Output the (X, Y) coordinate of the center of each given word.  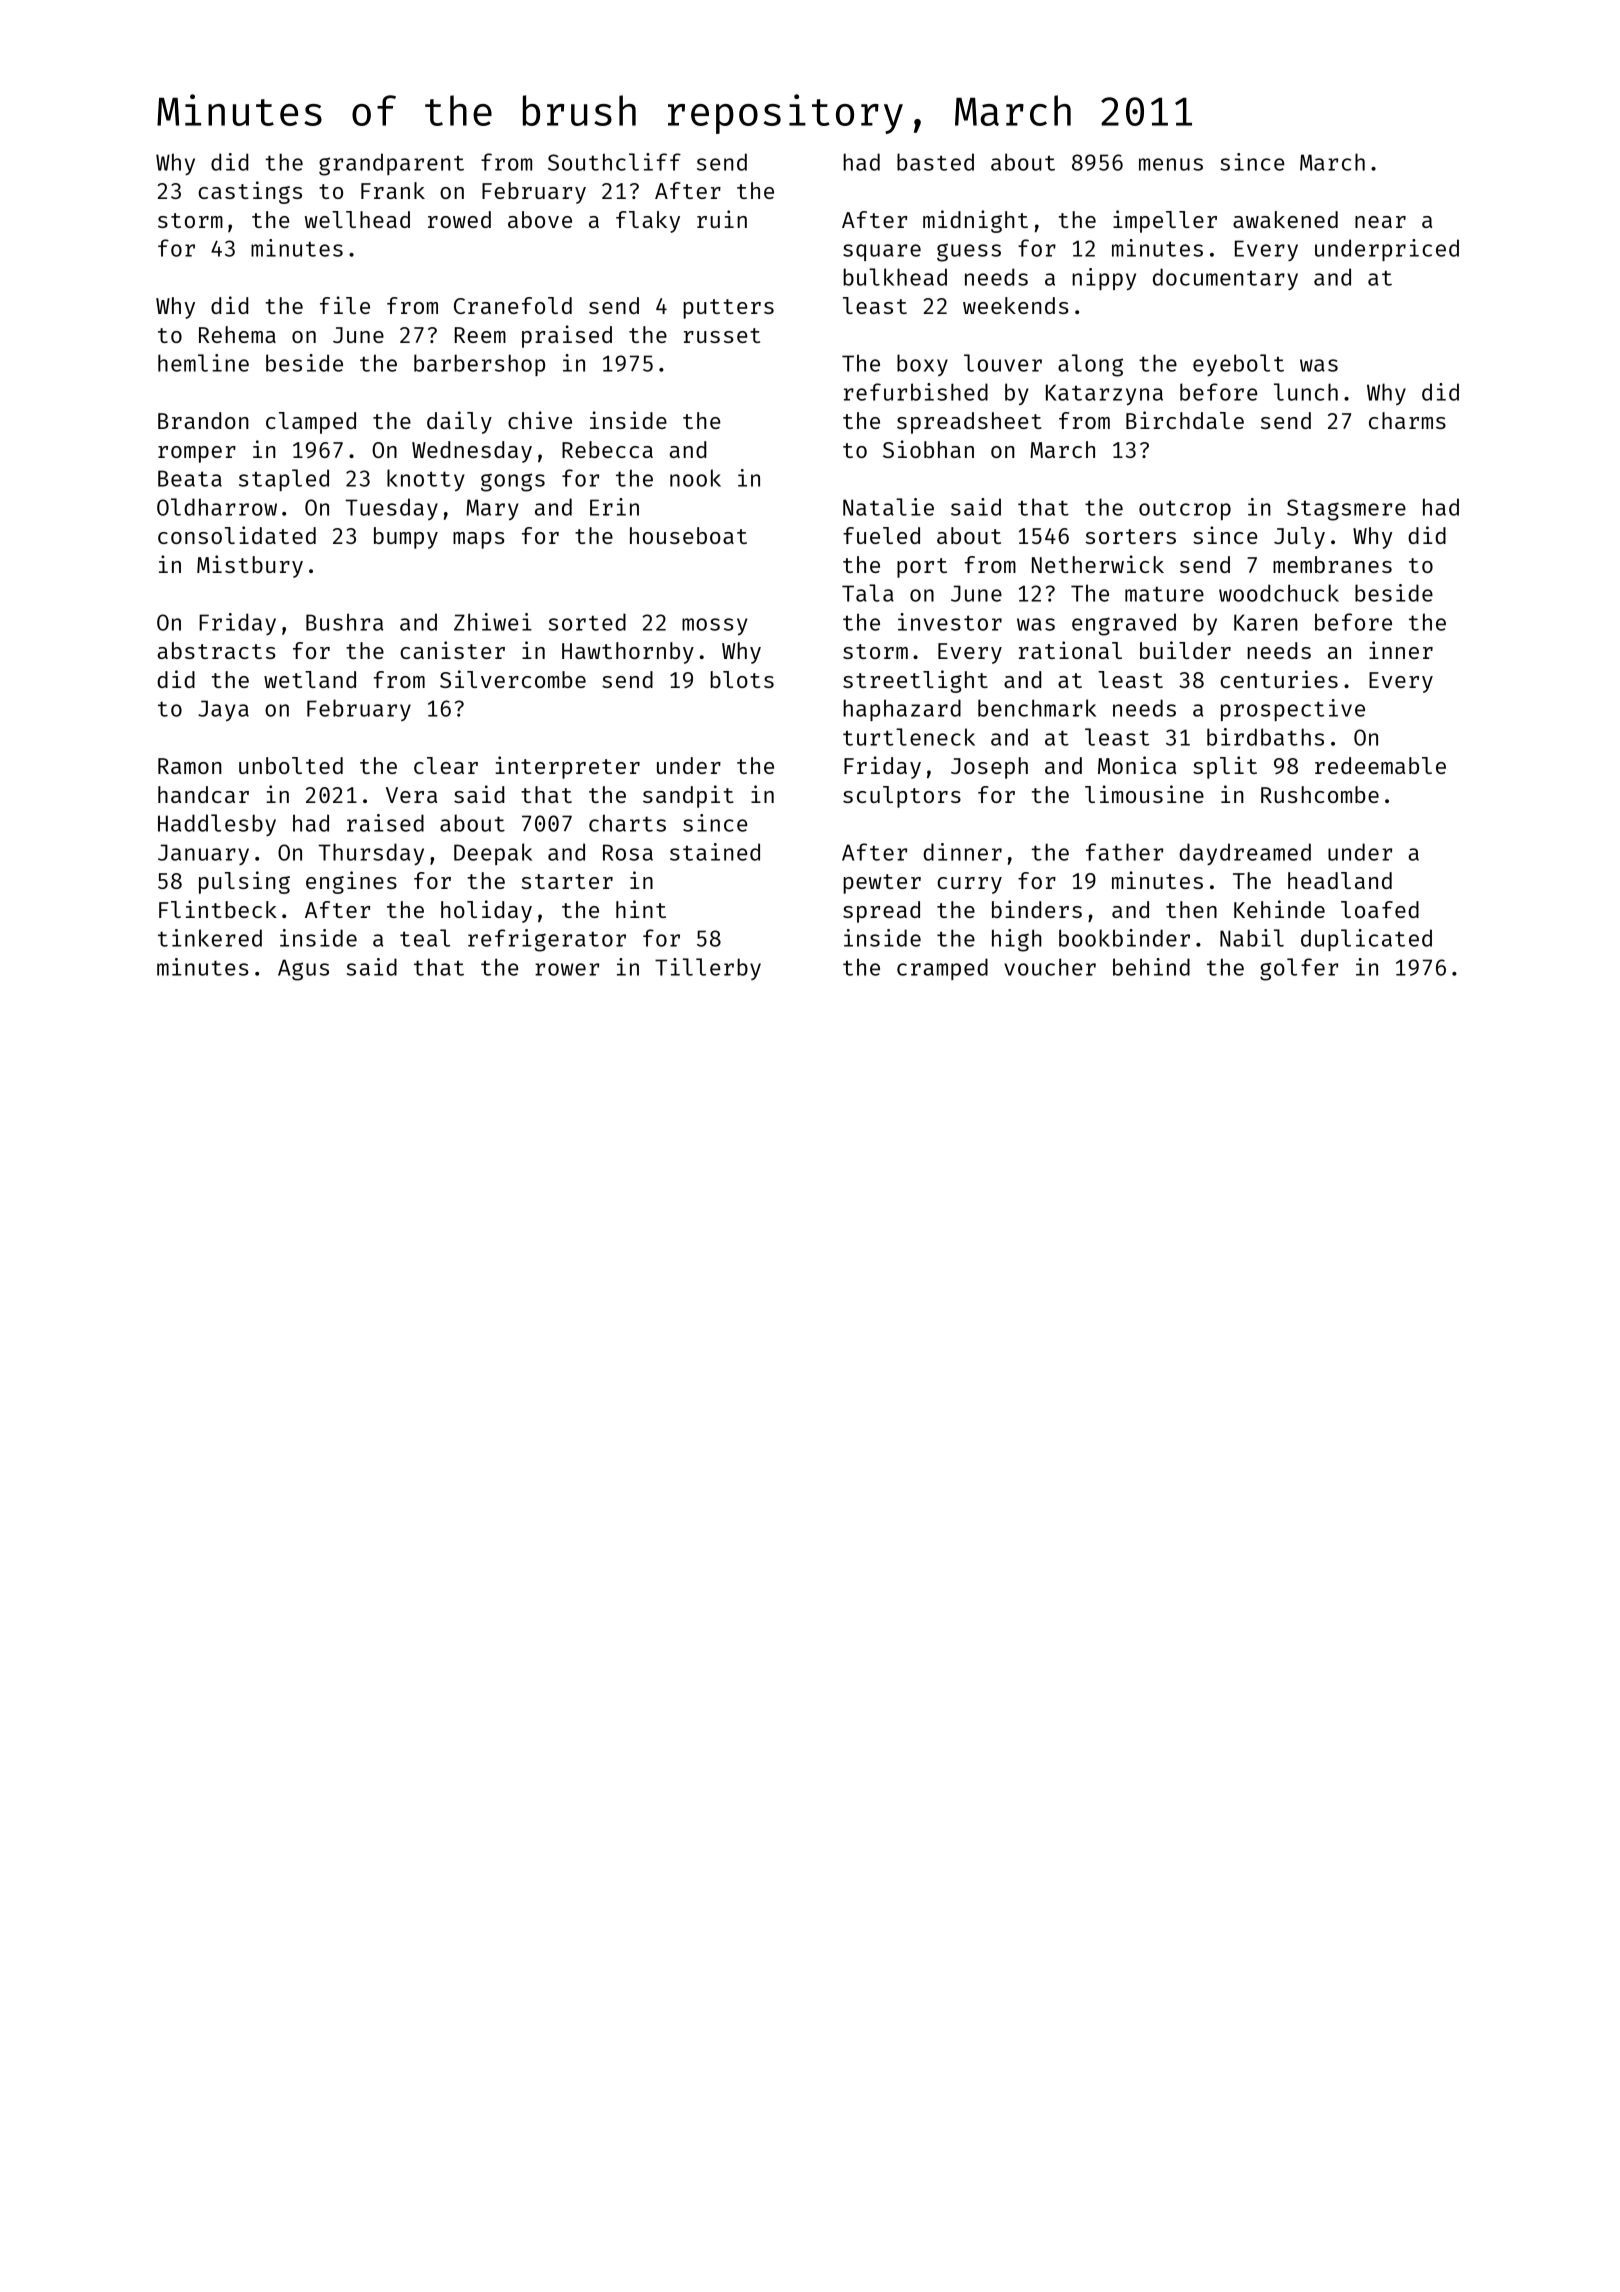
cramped (942, 969)
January (203, 854)
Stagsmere (1346, 510)
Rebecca (607, 449)
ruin (722, 219)
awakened (1285, 219)
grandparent (391, 164)
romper (197, 454)
